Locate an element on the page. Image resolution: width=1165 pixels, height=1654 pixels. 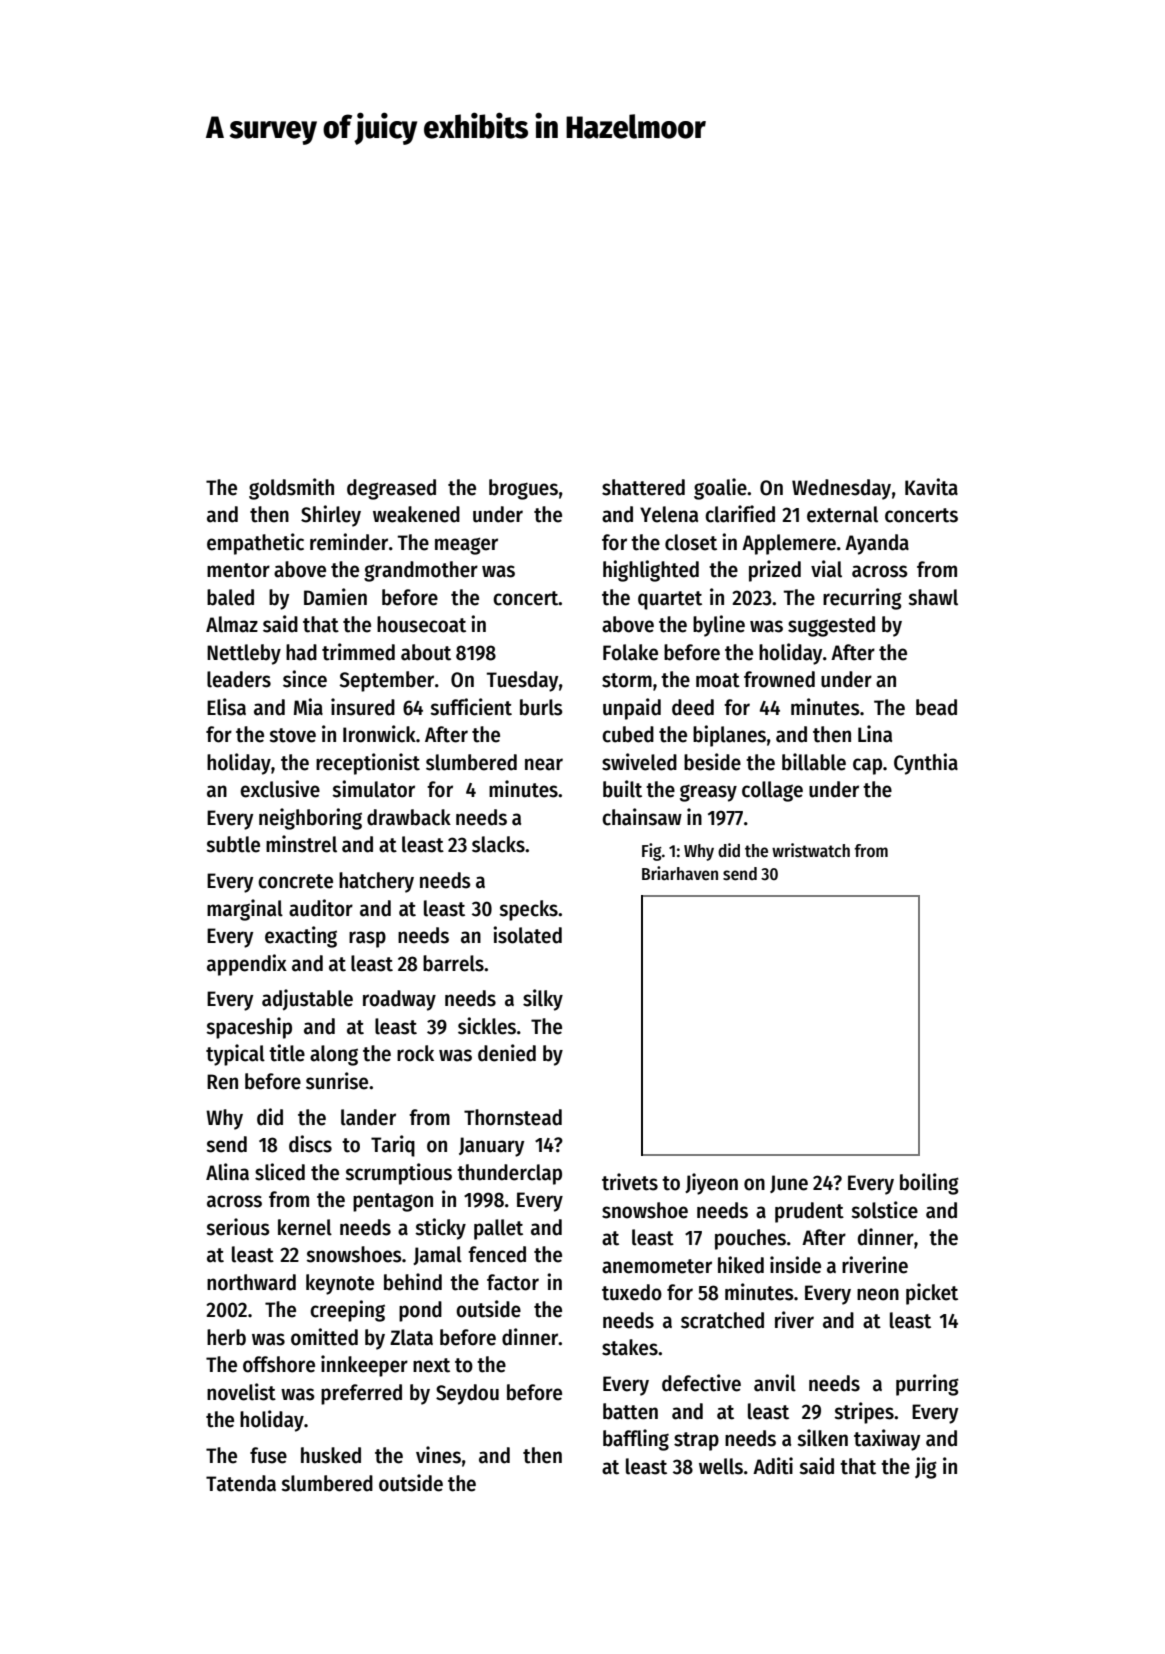
husked is located at coordinates (331, 1455).
